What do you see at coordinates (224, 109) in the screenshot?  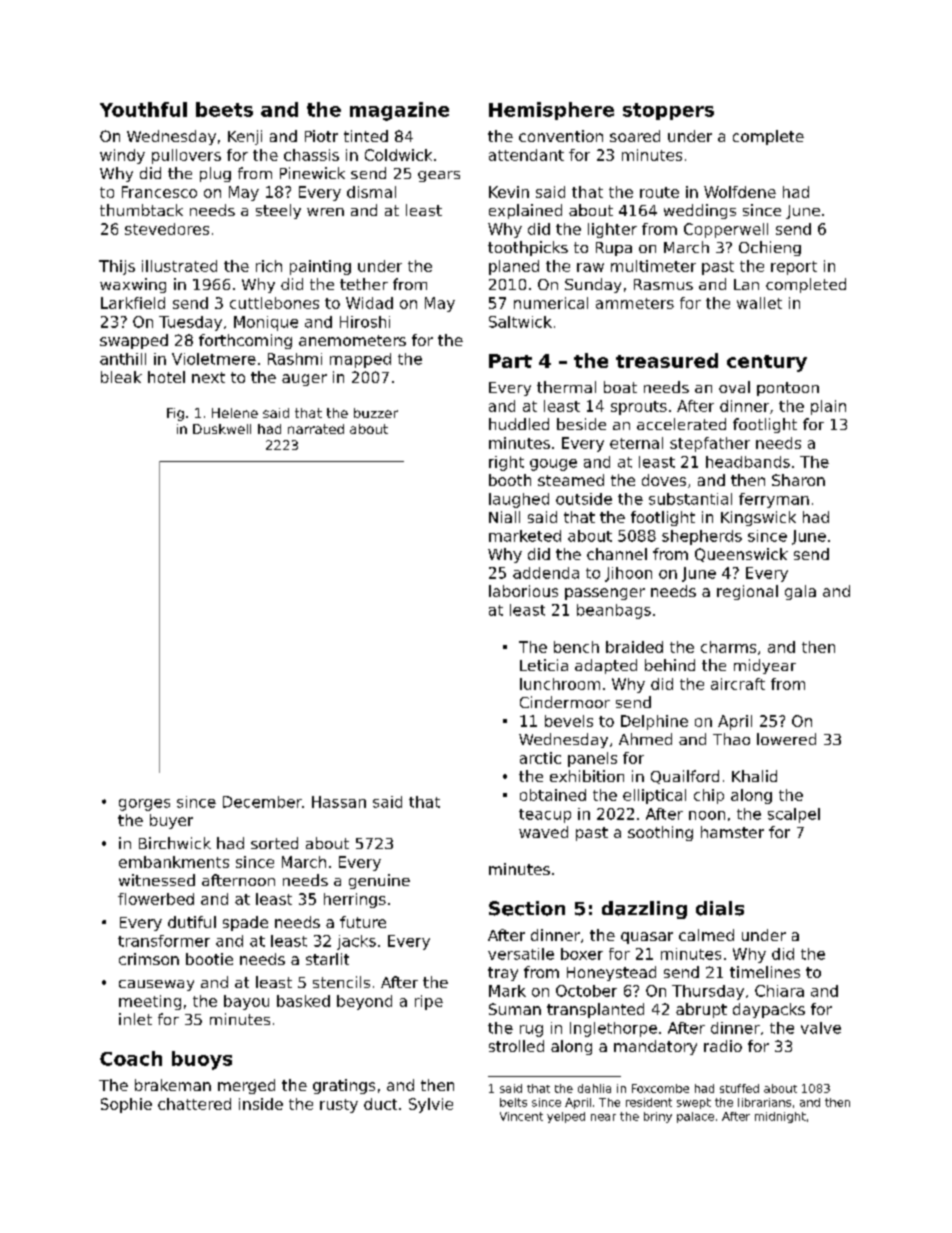 I see `beets` at bounding box center [224, 109].
